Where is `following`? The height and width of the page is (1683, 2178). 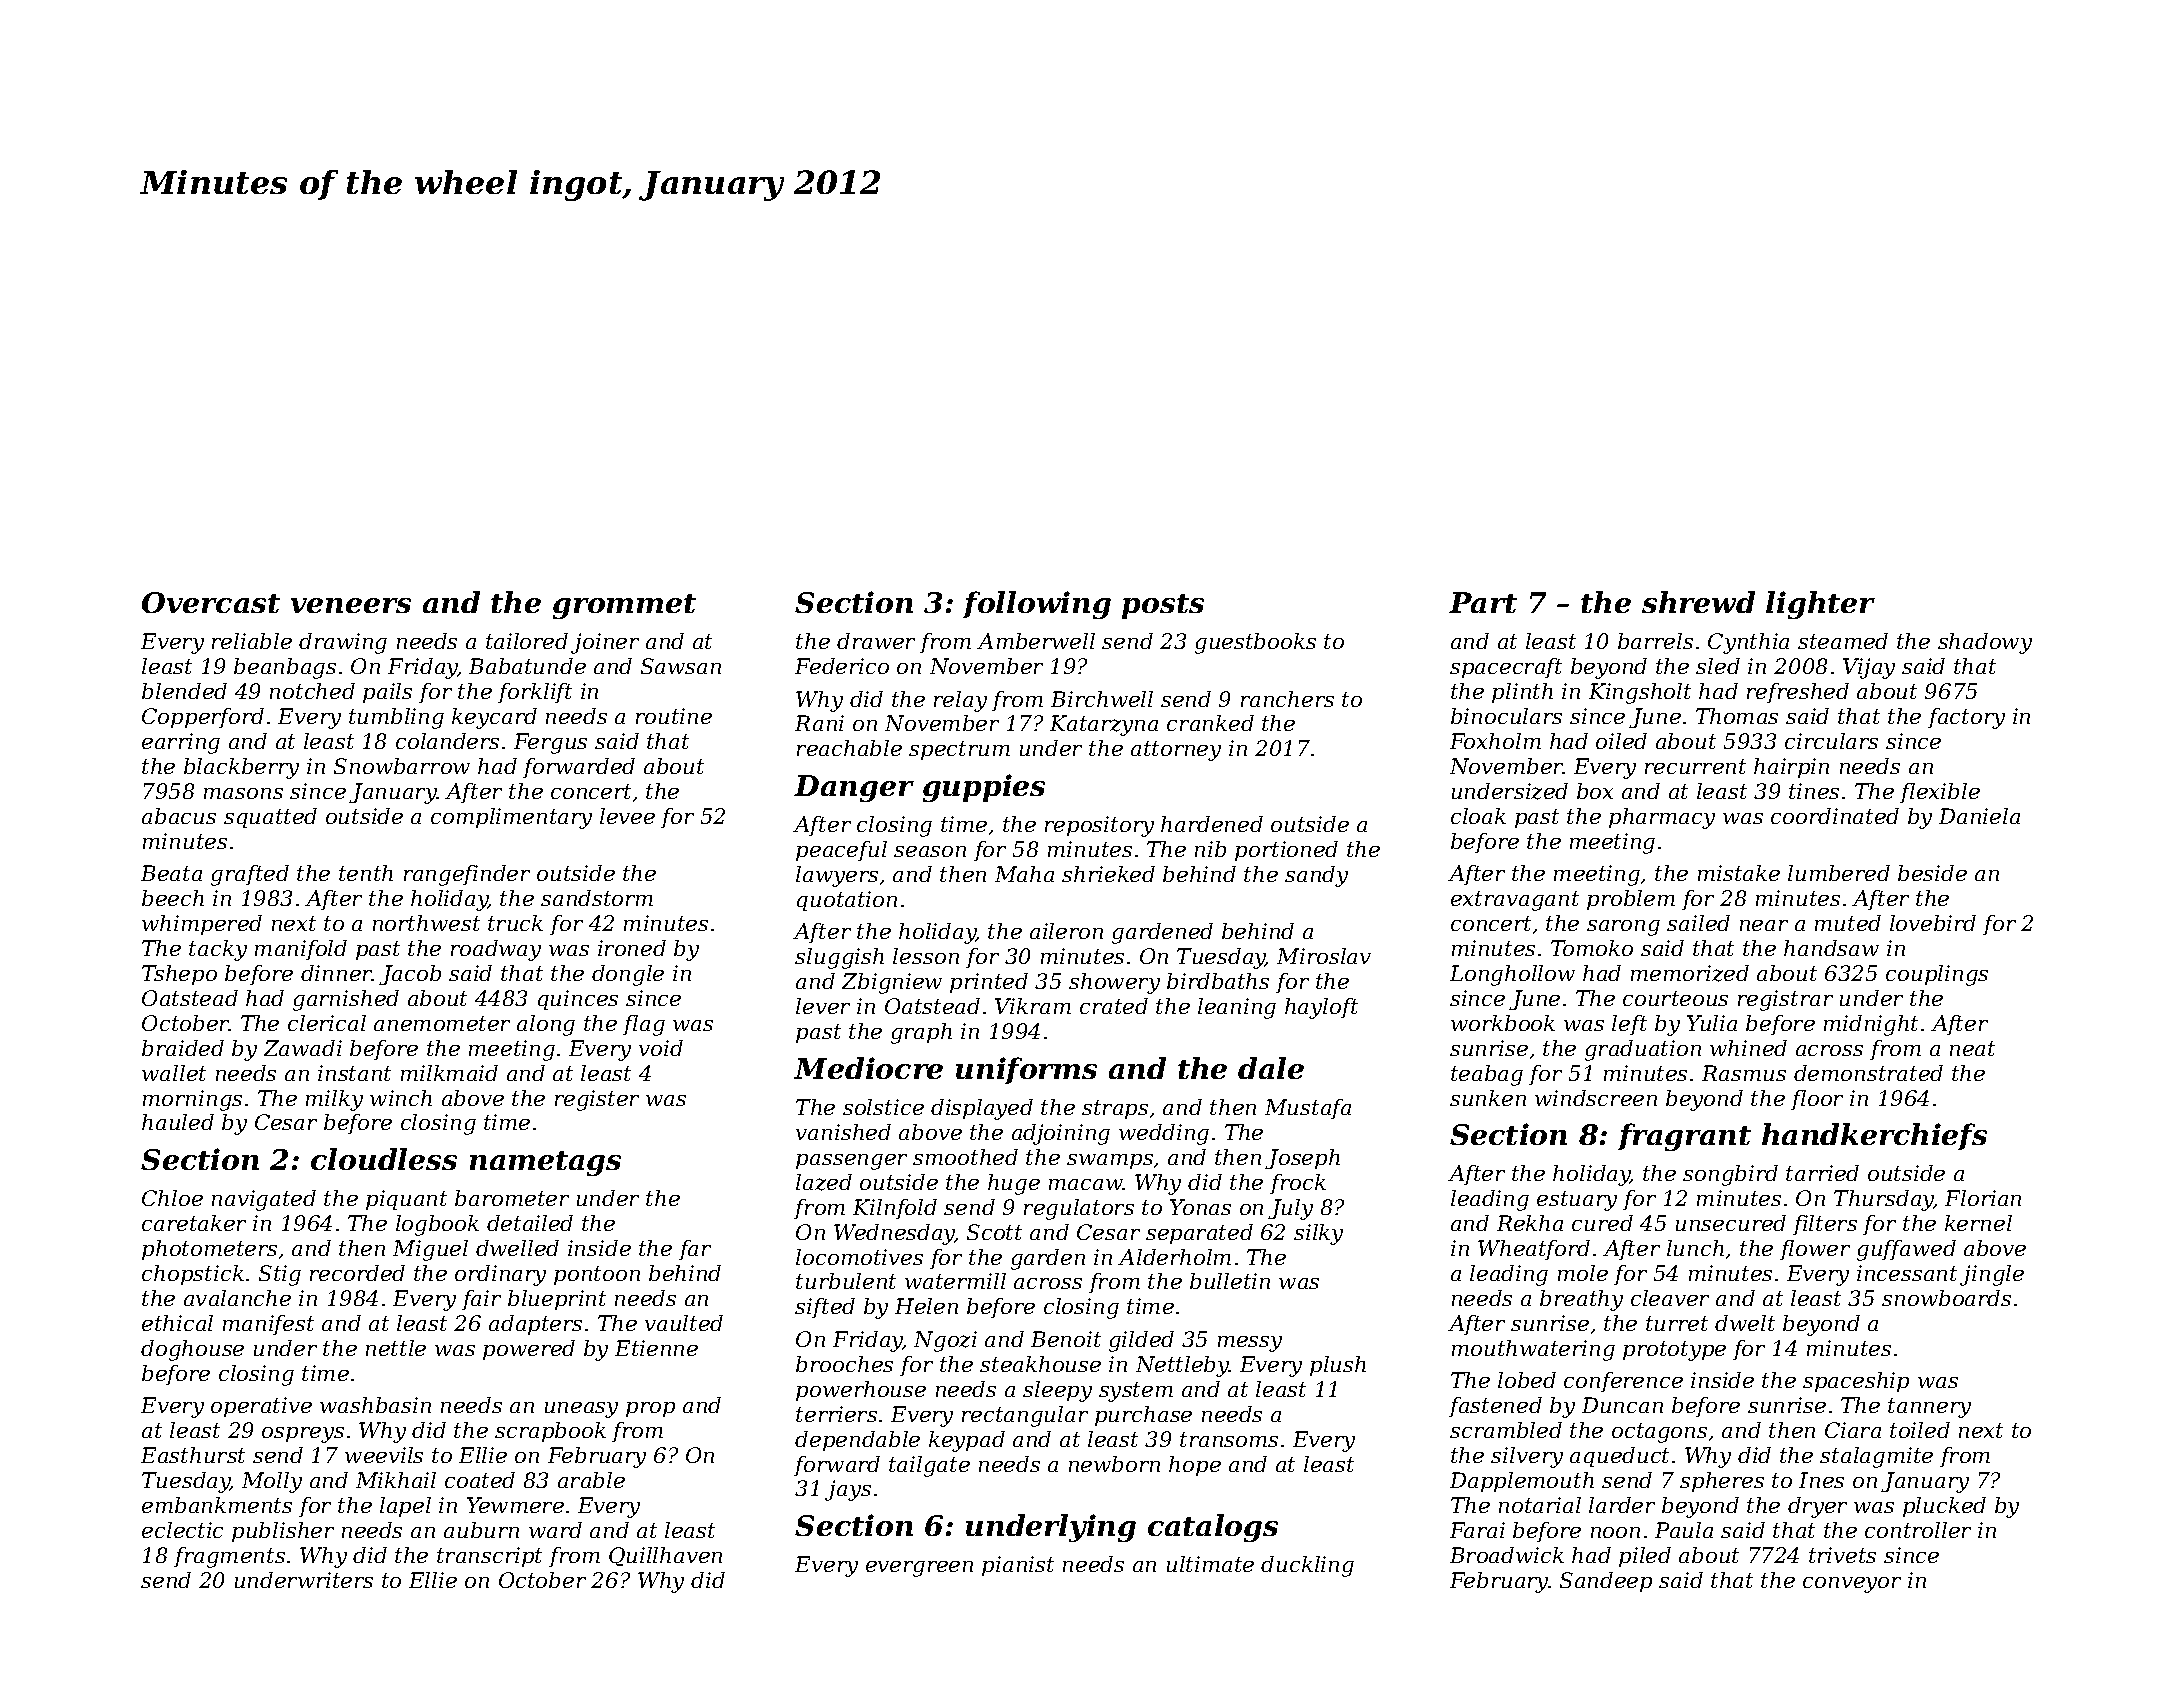 following is located at coordinates (1037, 605).
